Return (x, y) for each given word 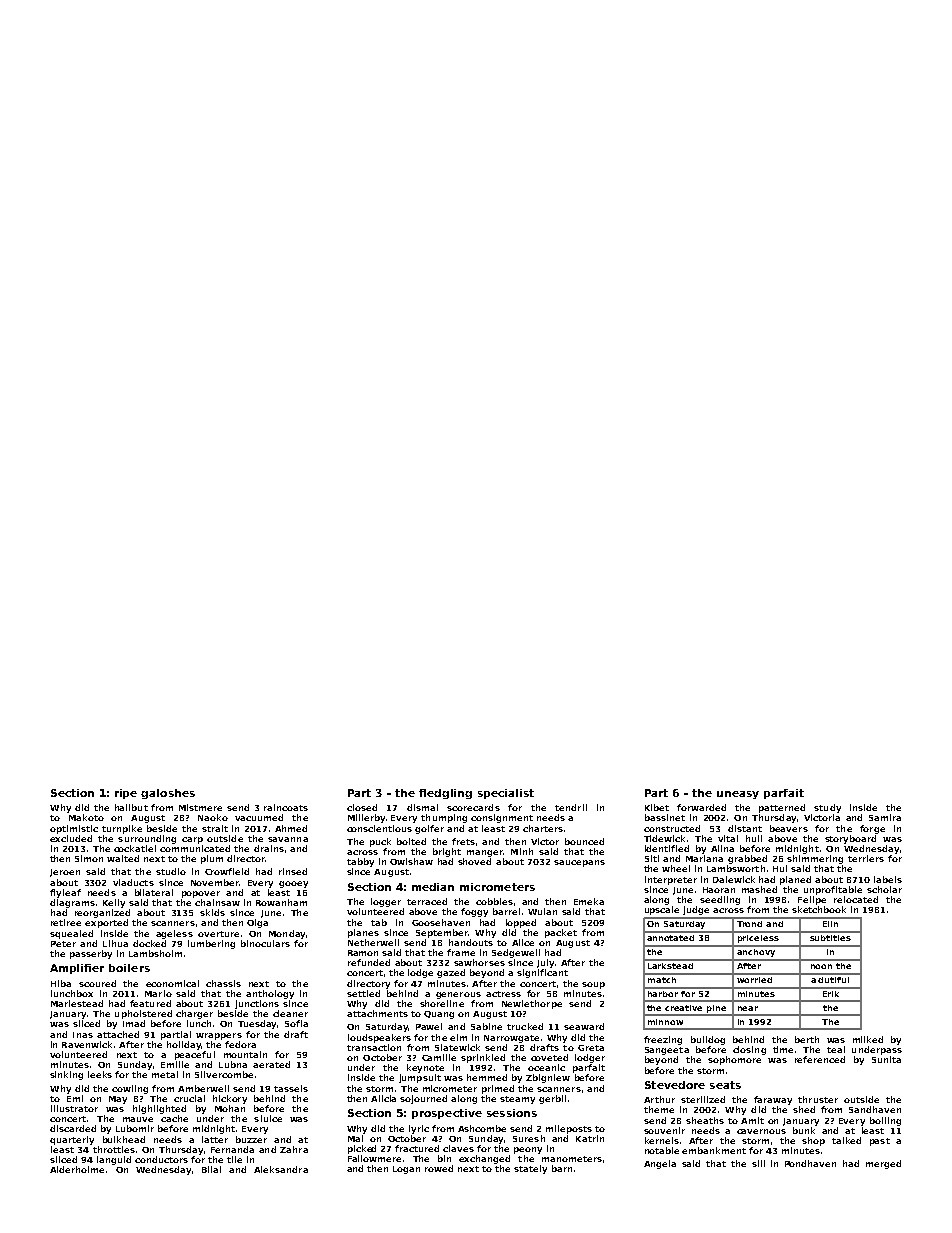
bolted (411, 841)
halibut (131, 807)
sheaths (705, 1120)
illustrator (74, 1108)
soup (593, 985)
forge (872, 829)
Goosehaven (441, 922)
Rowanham (281, 902)
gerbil (552, 1099)
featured (150, 1003)
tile (234, 1159)
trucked (525, 1026)
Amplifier (77, 969)
